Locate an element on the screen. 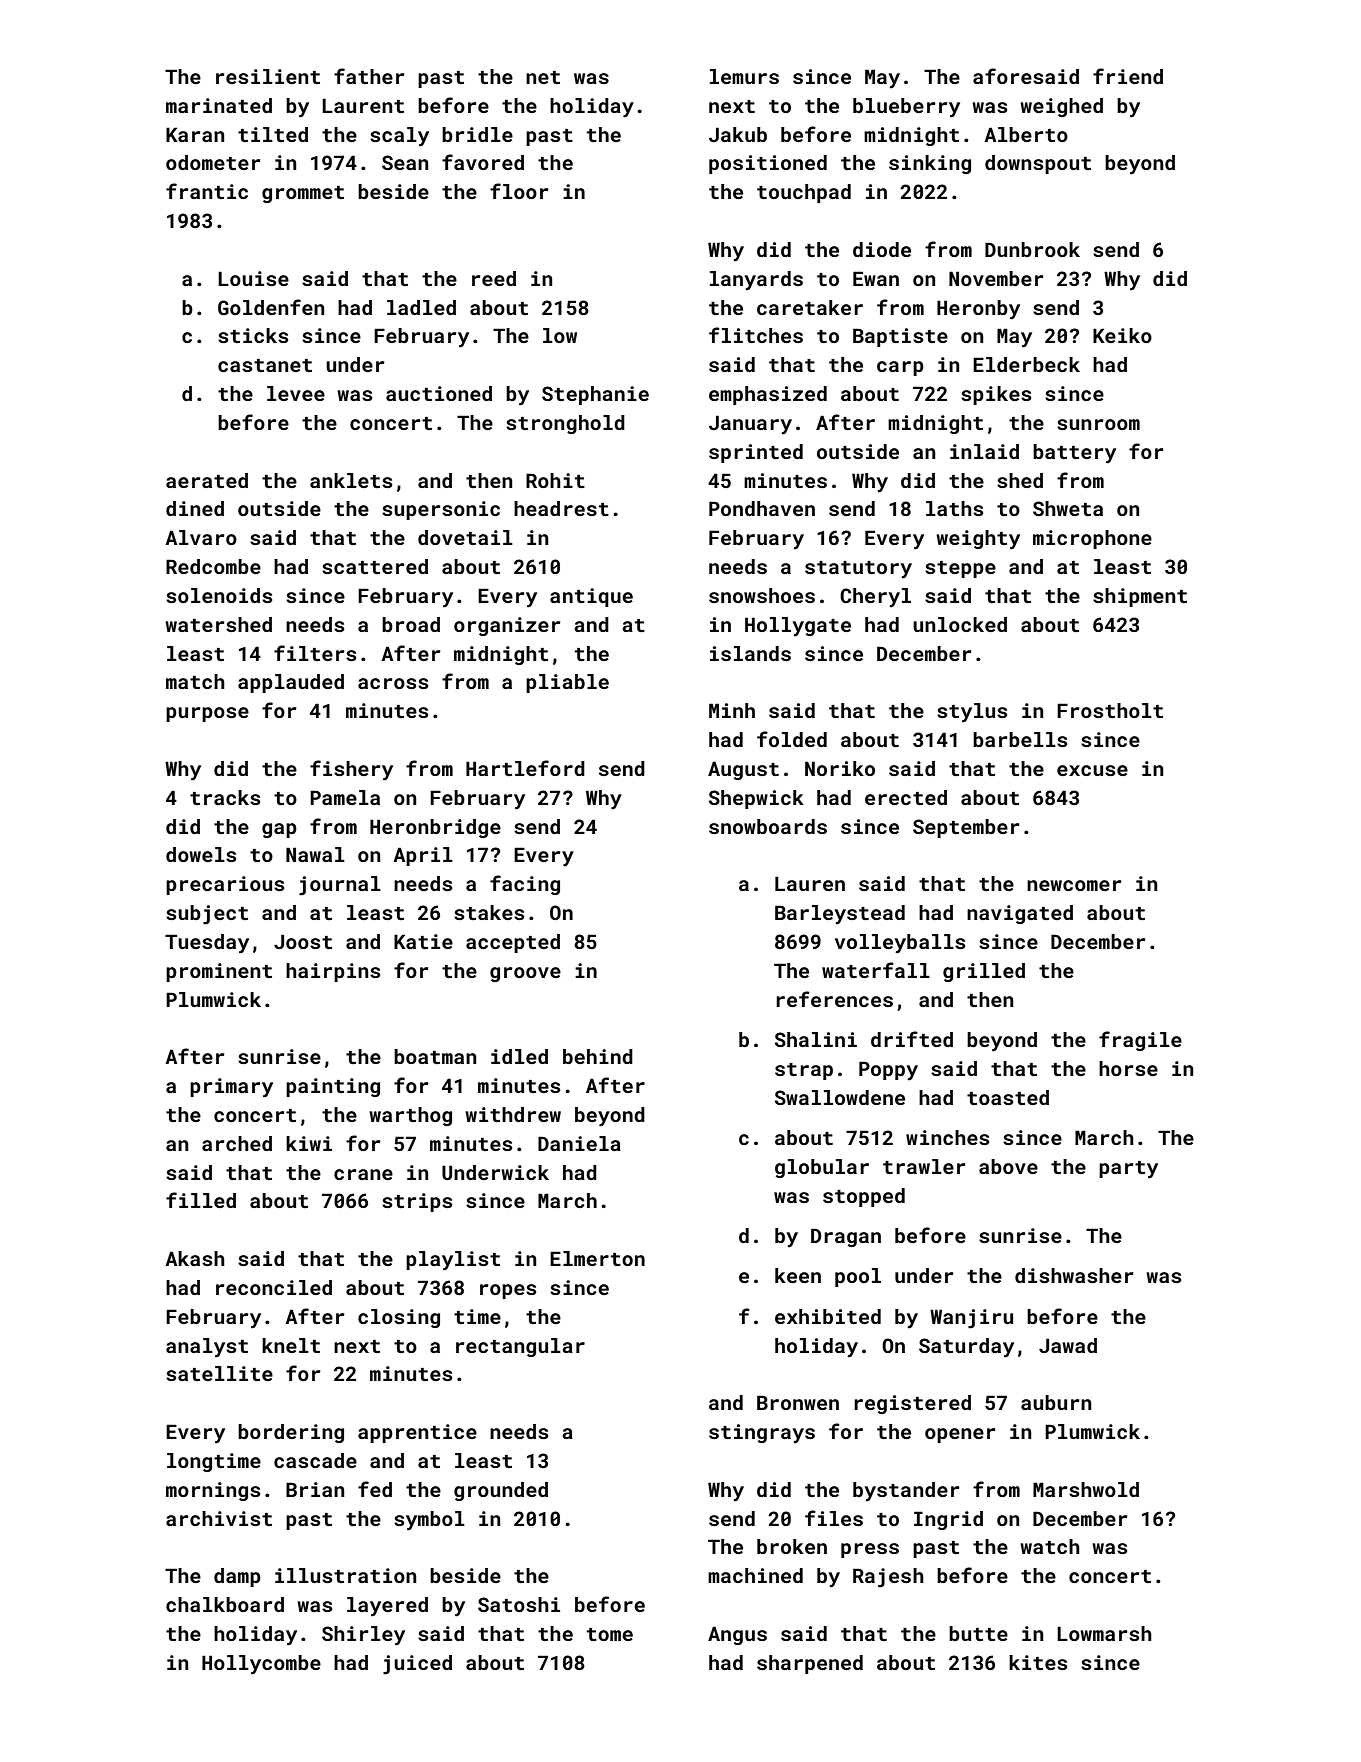 This screenshot has height=1762, width=1361. Akash is located at coordinates (195, 1258).
